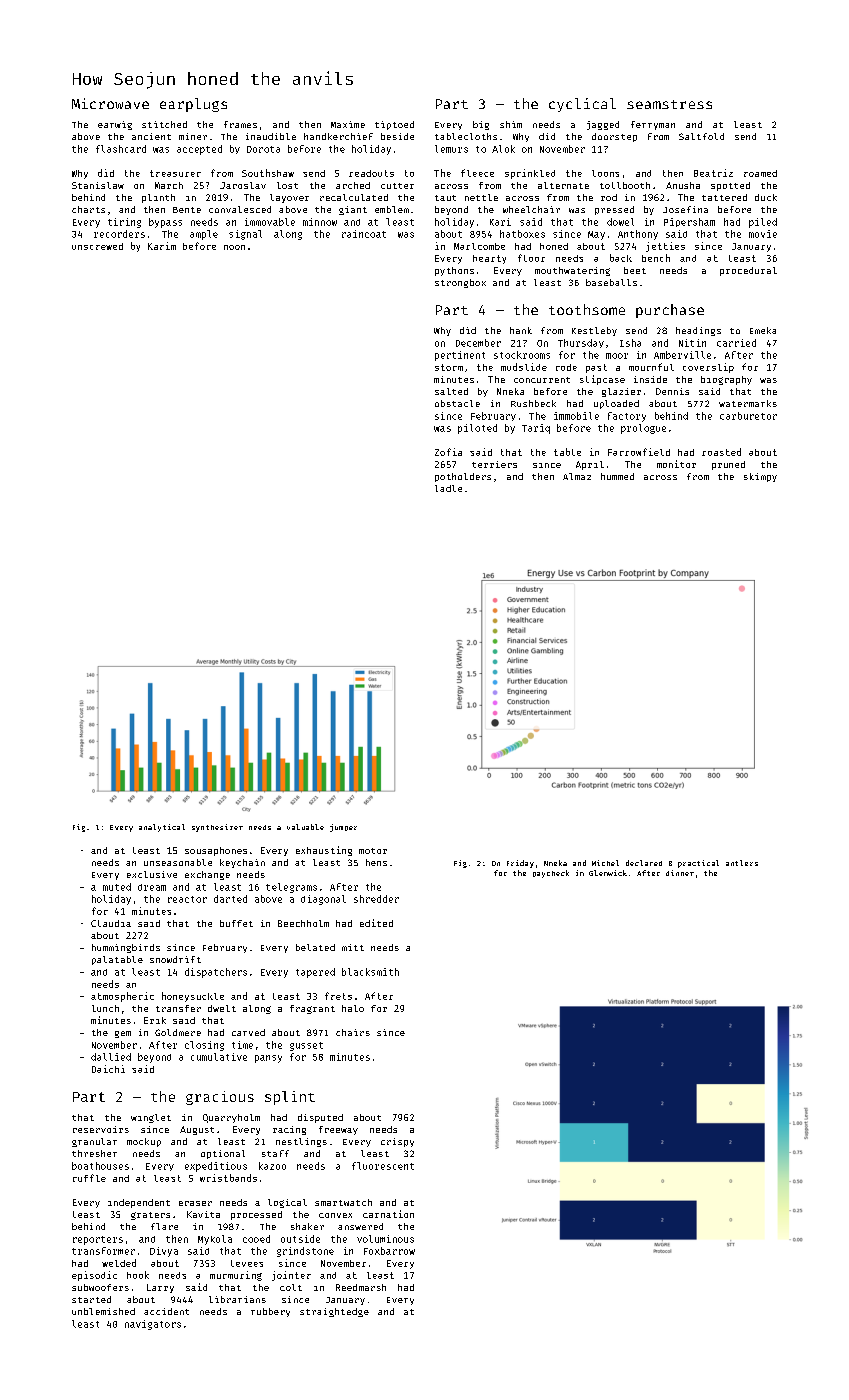 This document has height=1400, width=849. Describe the element at coordinates (389, 1251) in the document. I see `Foxbarrow` at that location.
